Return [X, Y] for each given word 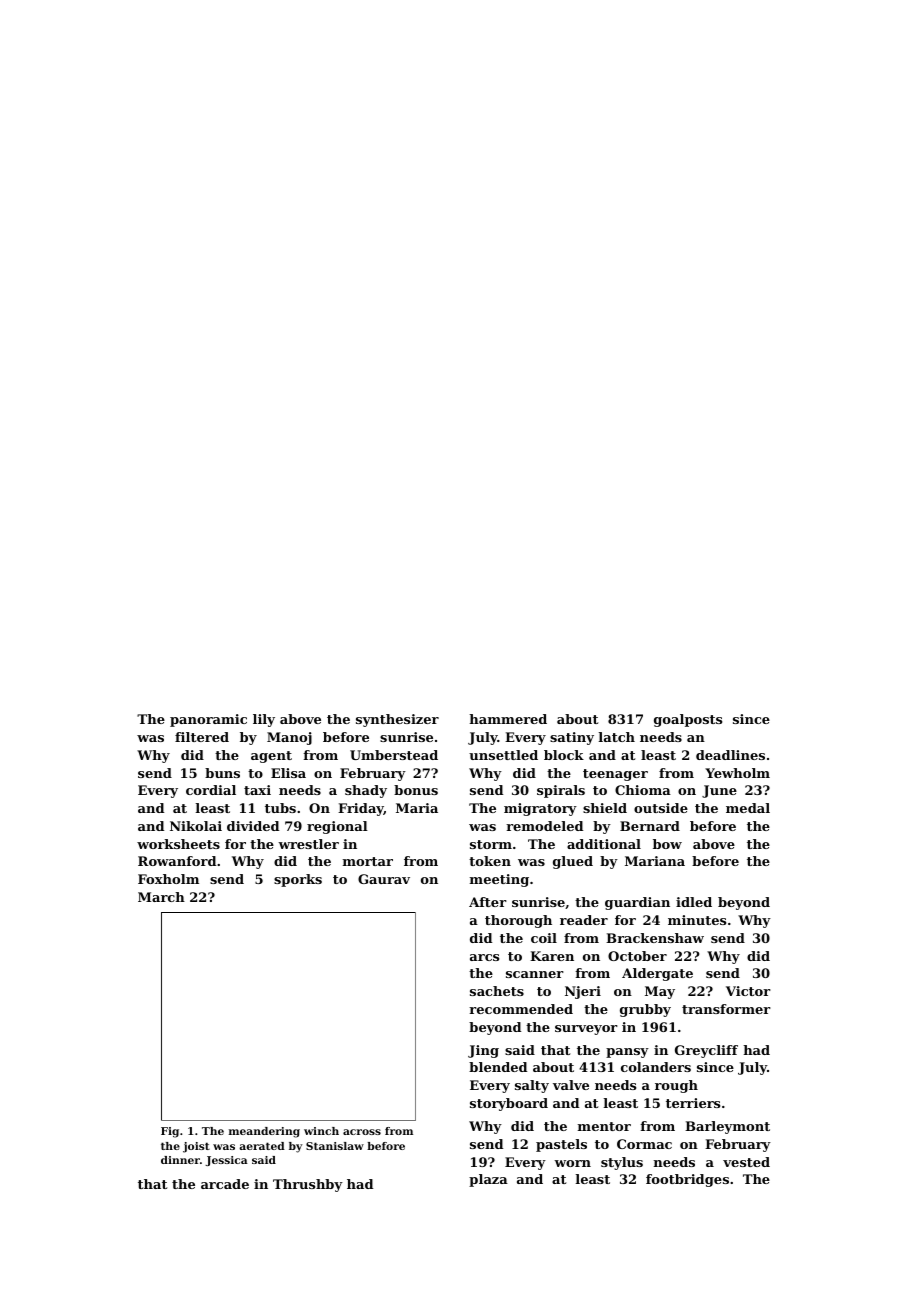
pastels [561, 1145]
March [161, 897]
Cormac [644, 1144]
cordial [211, 790]
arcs [484, 957]
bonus [416, 790]
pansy [627, 1053]
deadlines [730, 755]
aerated [262, 1146]
